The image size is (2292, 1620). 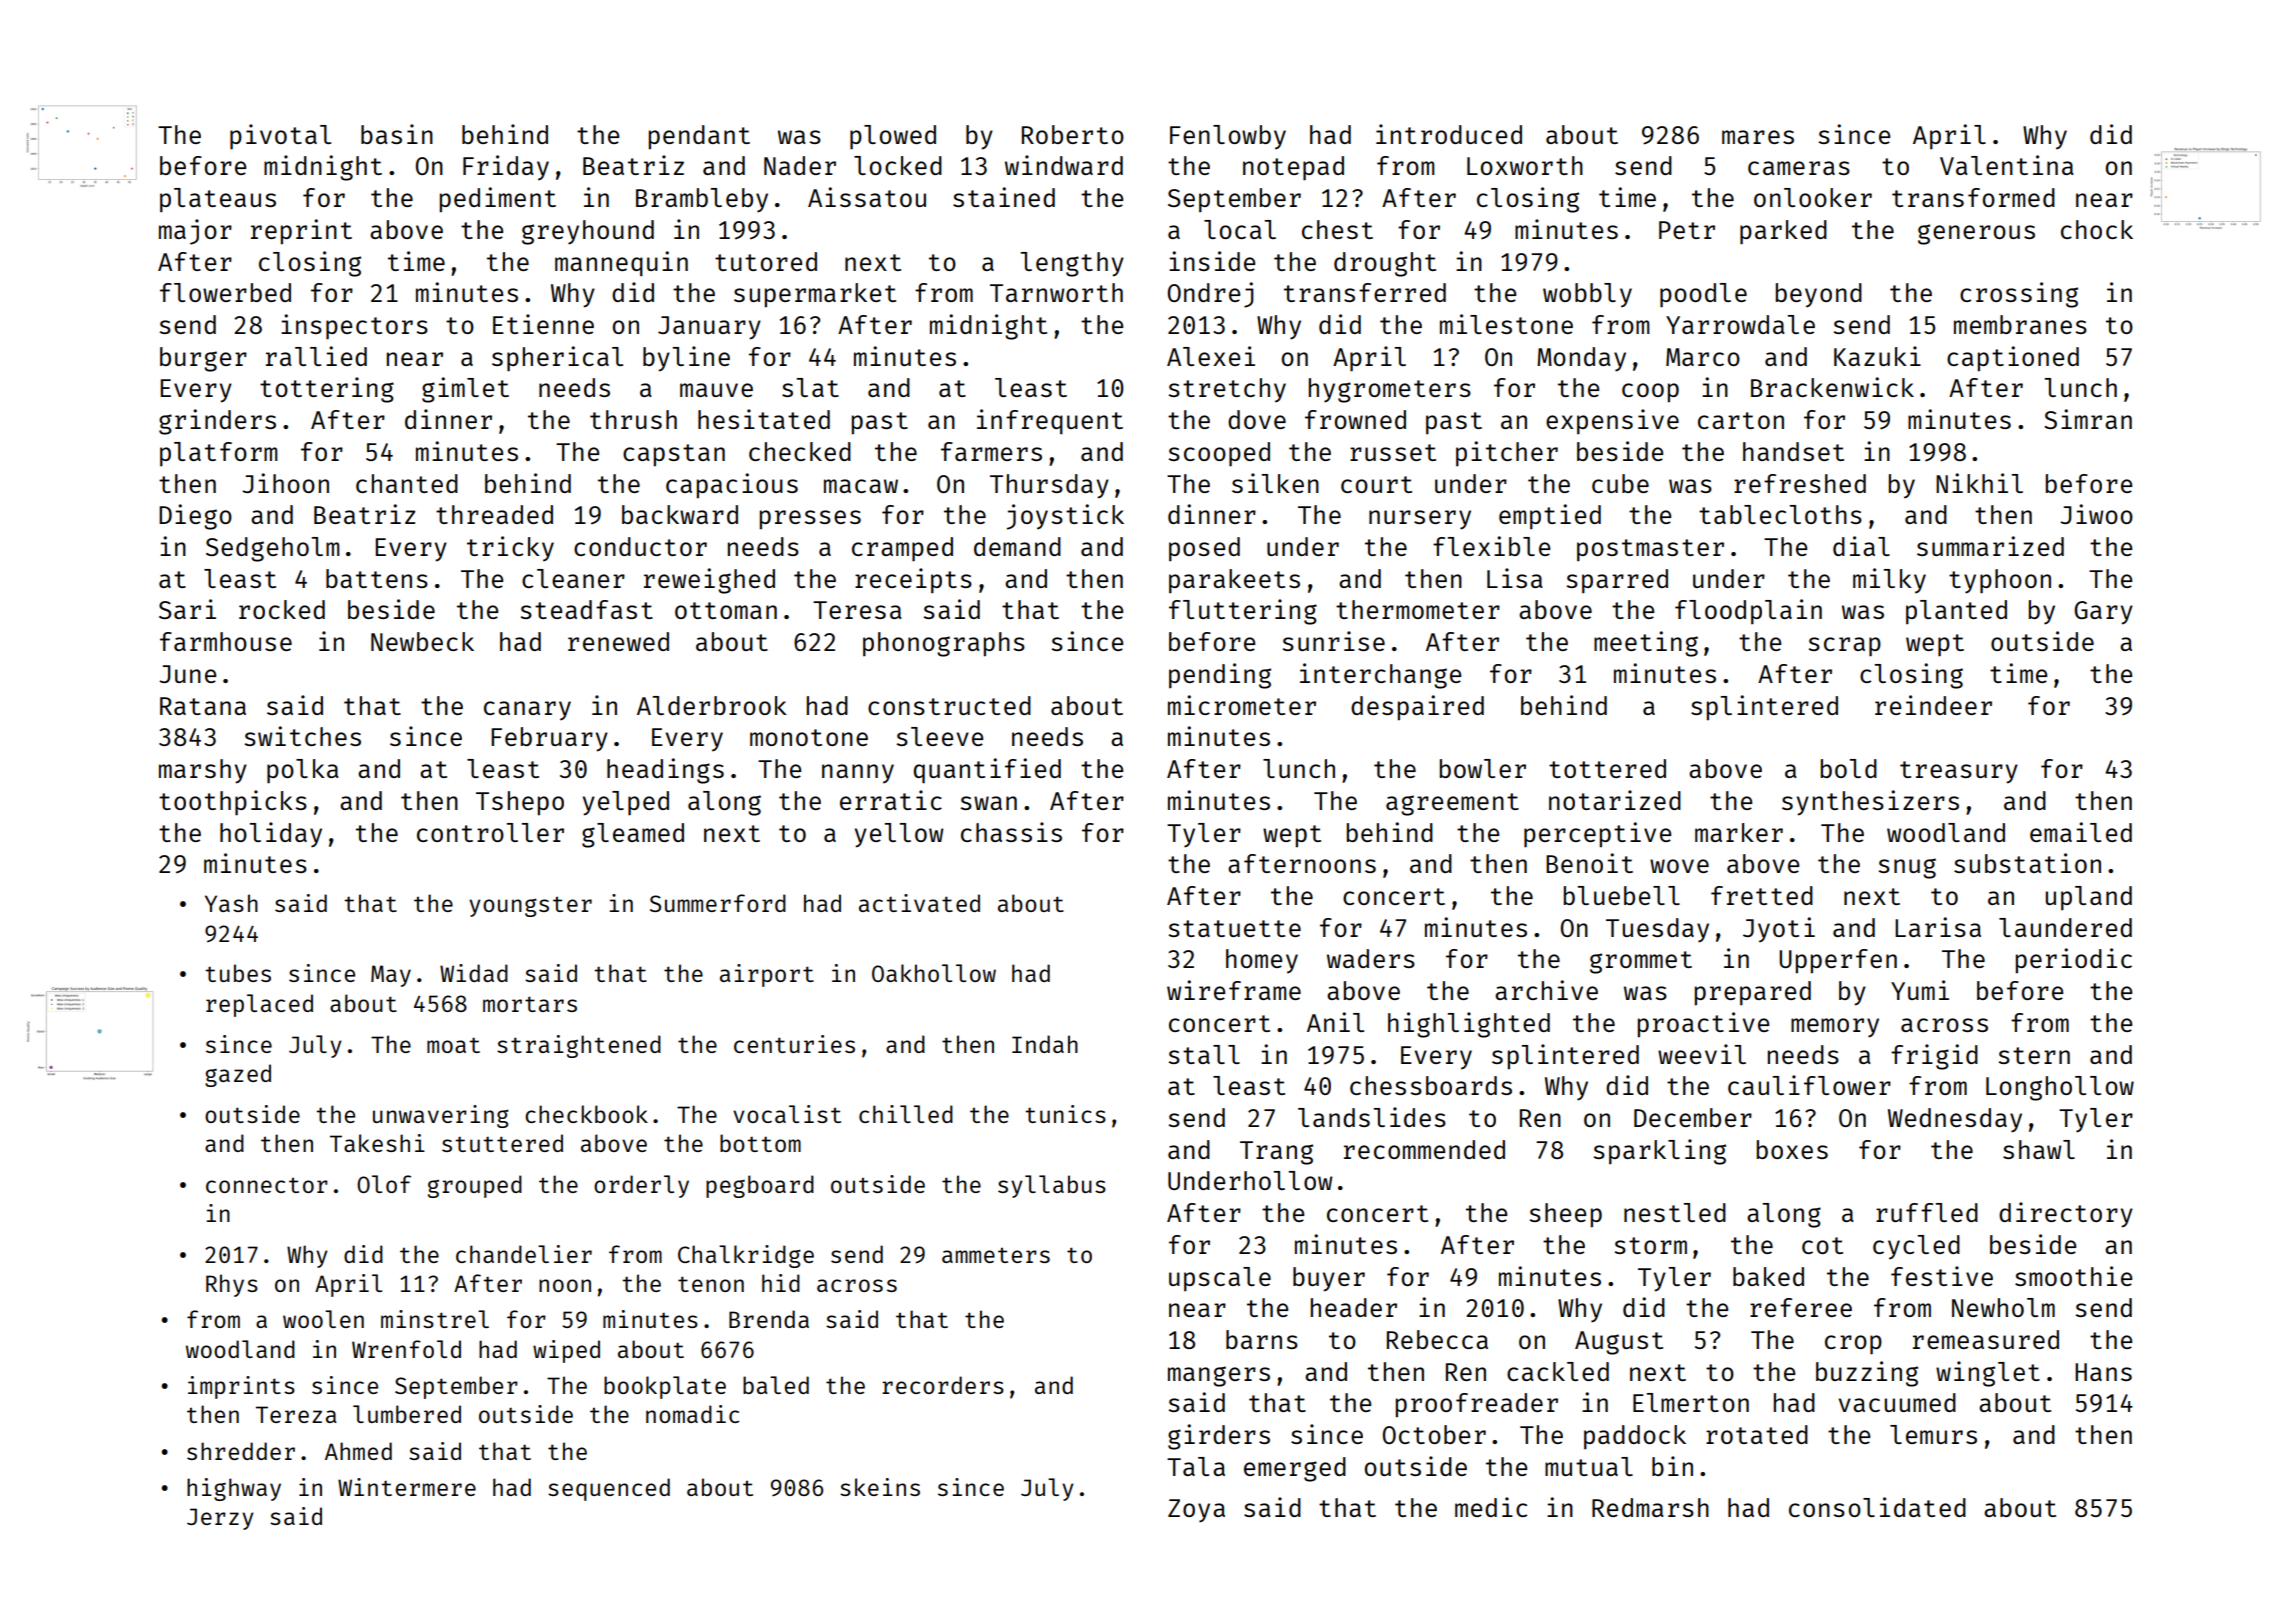 I want to click on Rhys, so click(x=232, y=1285).
